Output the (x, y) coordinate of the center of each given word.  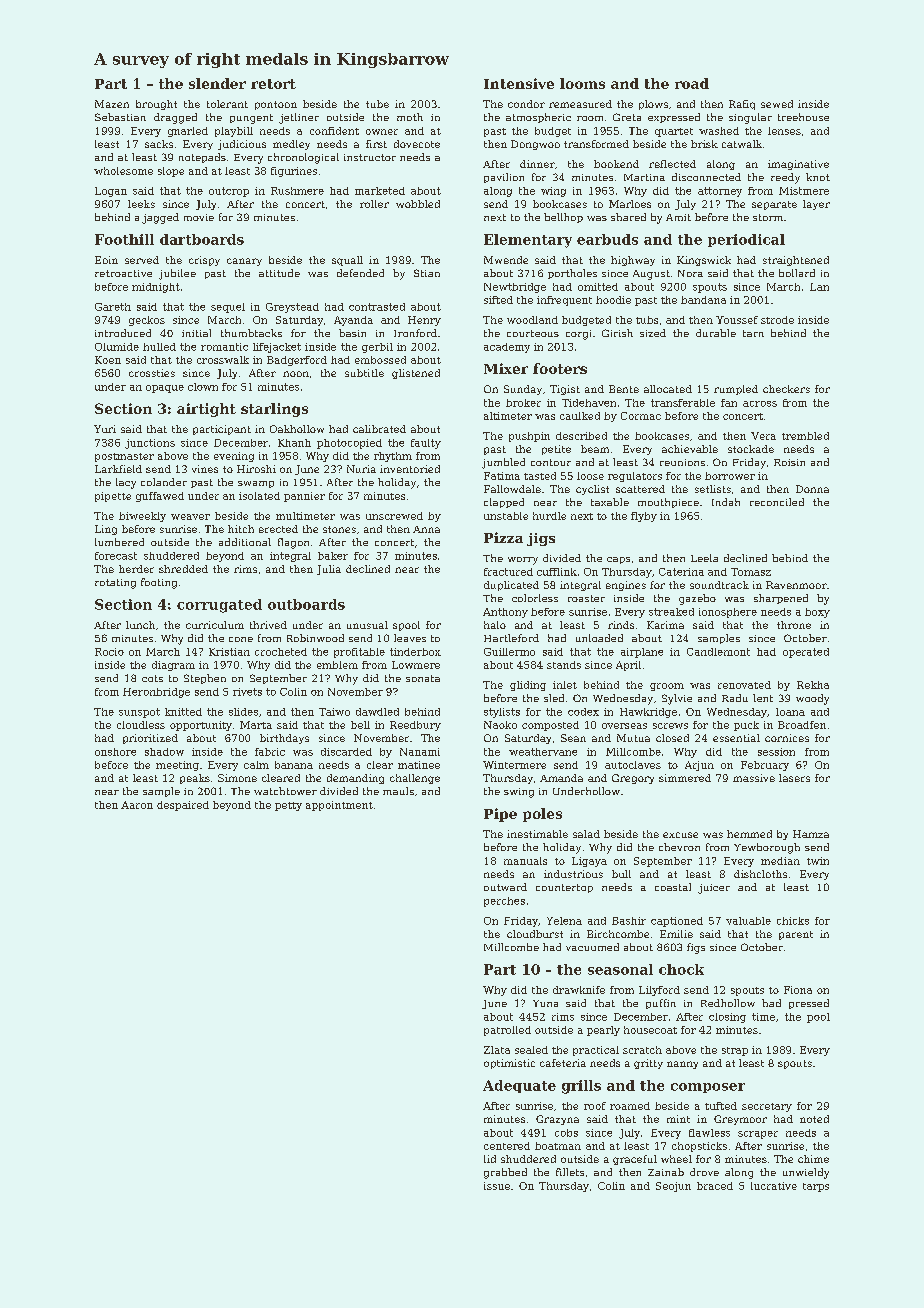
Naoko (500, 725)
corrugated (219, 606)
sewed (777, 104)
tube (377, 104)
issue (497, 1186)
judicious (242, 145)
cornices (787, 738)
